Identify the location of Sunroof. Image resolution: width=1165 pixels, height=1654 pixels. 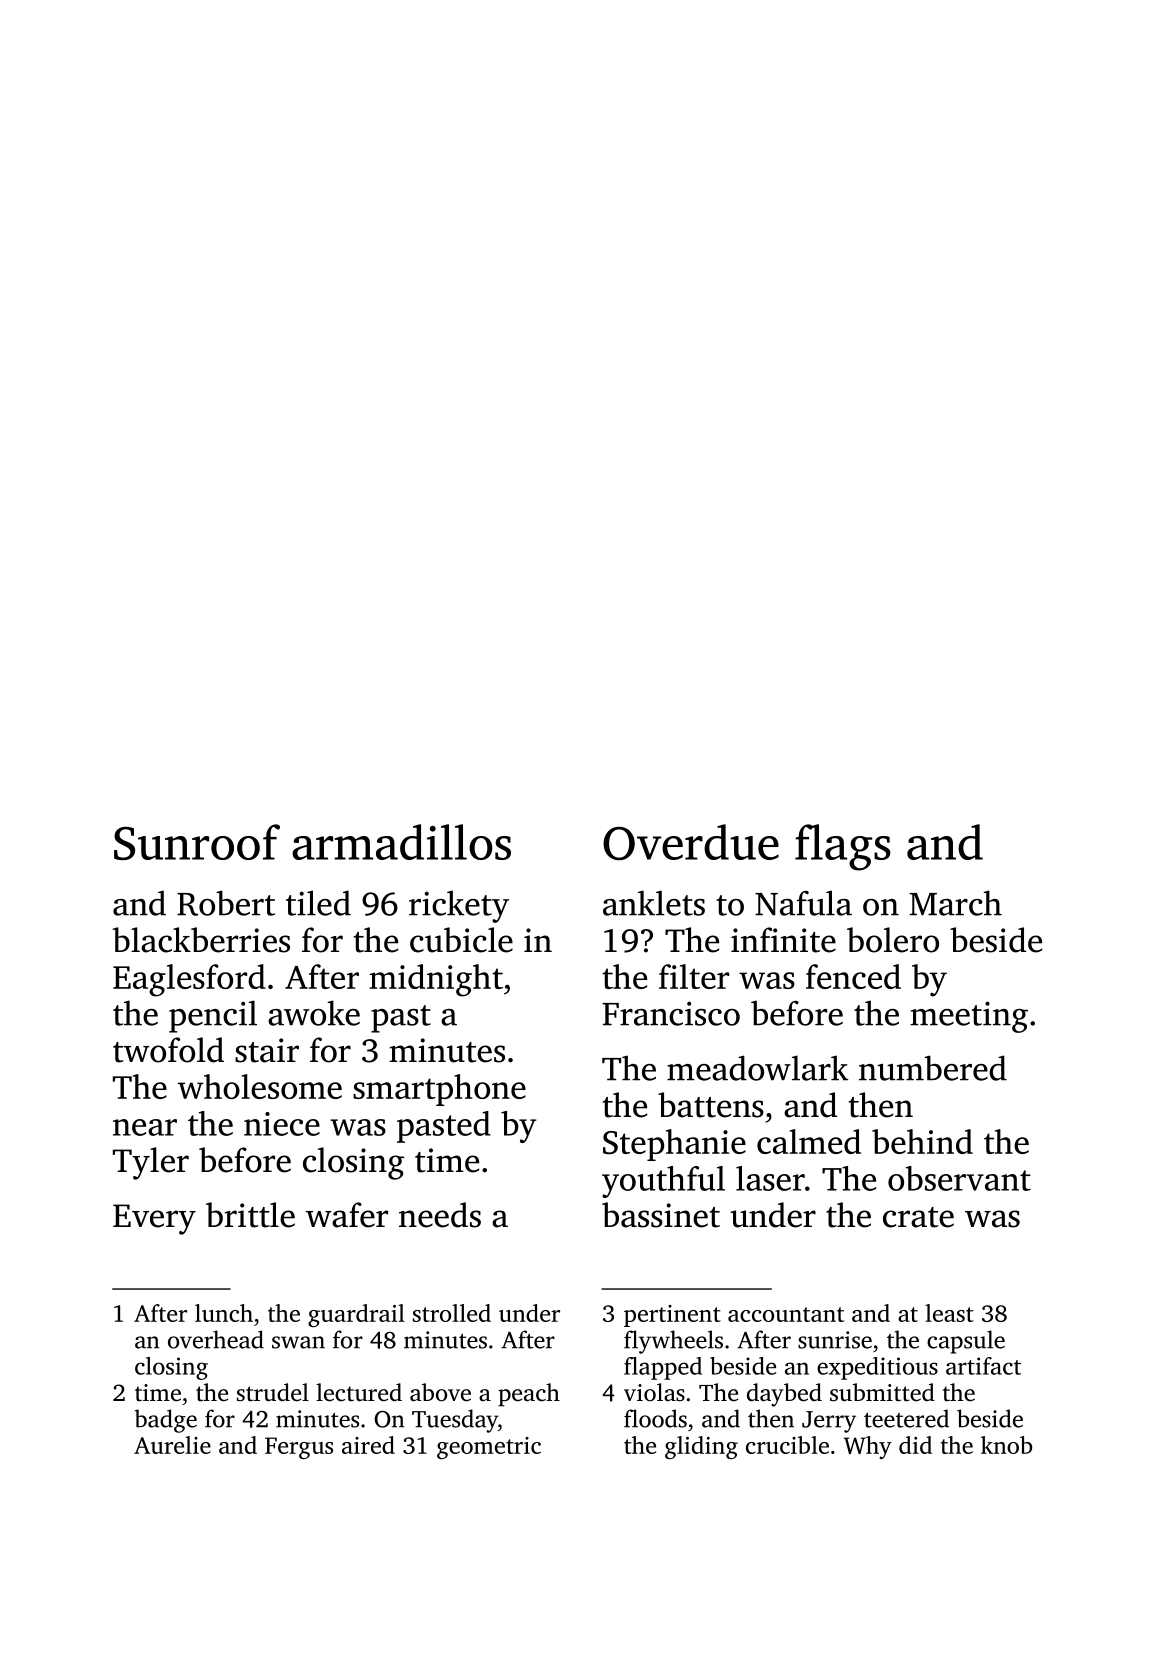
(197, 842).
